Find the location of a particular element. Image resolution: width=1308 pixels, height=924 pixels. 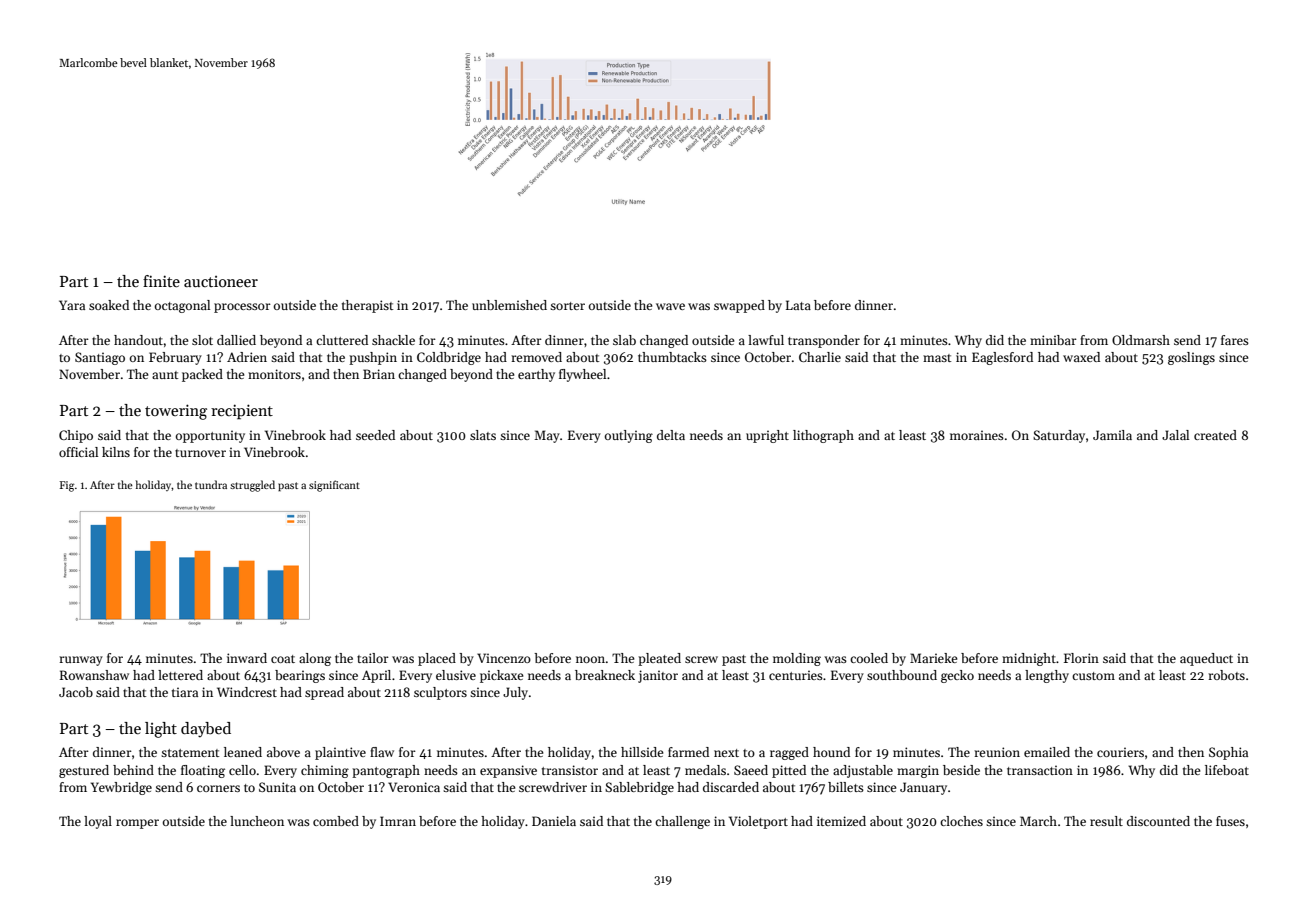

pleated is located at coordinates (659, 659).
